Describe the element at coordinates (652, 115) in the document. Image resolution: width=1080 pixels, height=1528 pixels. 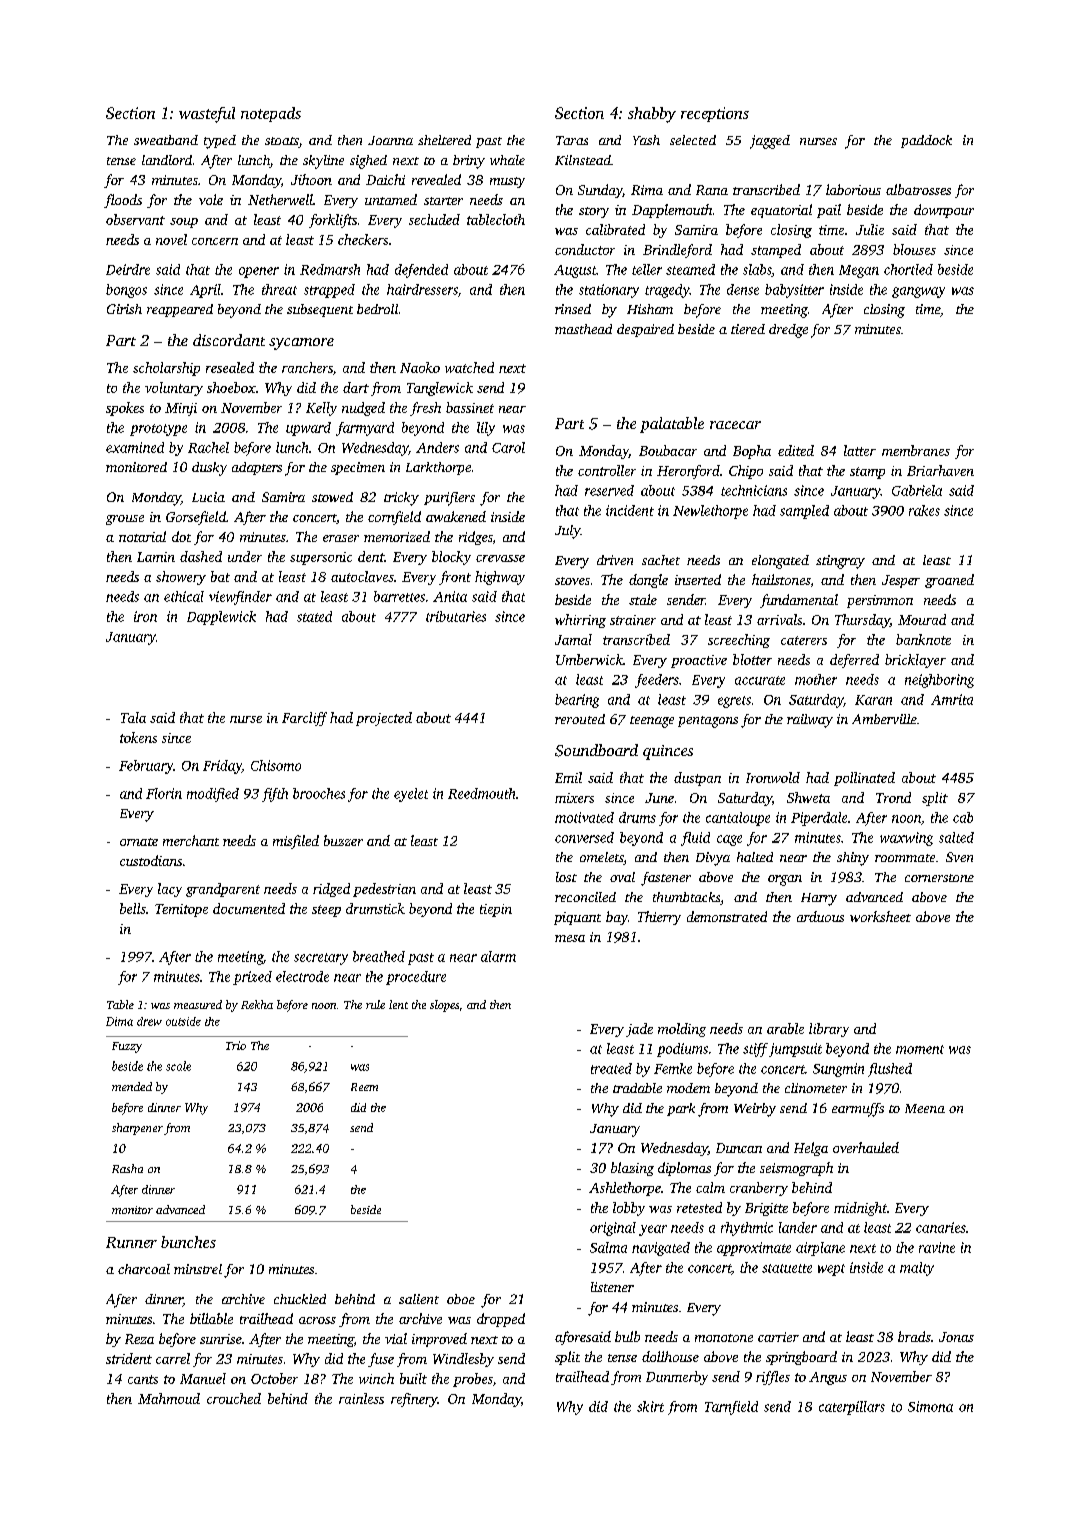
I see `shabby` at that location.
